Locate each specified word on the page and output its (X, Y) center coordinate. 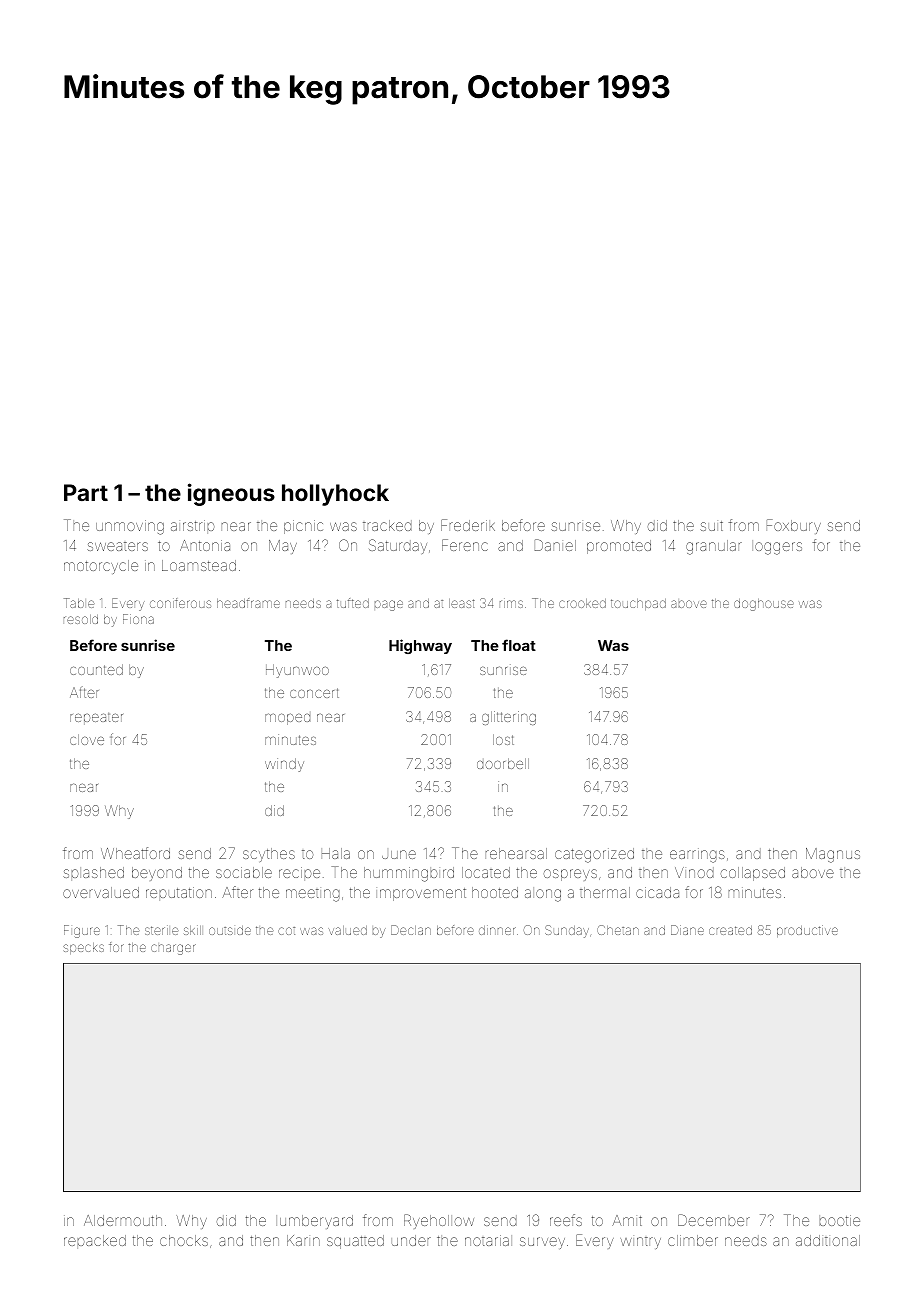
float (519, 645)
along (543, 894)
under (411, 1240)
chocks (184, 1240)
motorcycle (101, 567)
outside (230, 930)
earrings (697, 855)
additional (828, 1240)
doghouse (764, 605)
